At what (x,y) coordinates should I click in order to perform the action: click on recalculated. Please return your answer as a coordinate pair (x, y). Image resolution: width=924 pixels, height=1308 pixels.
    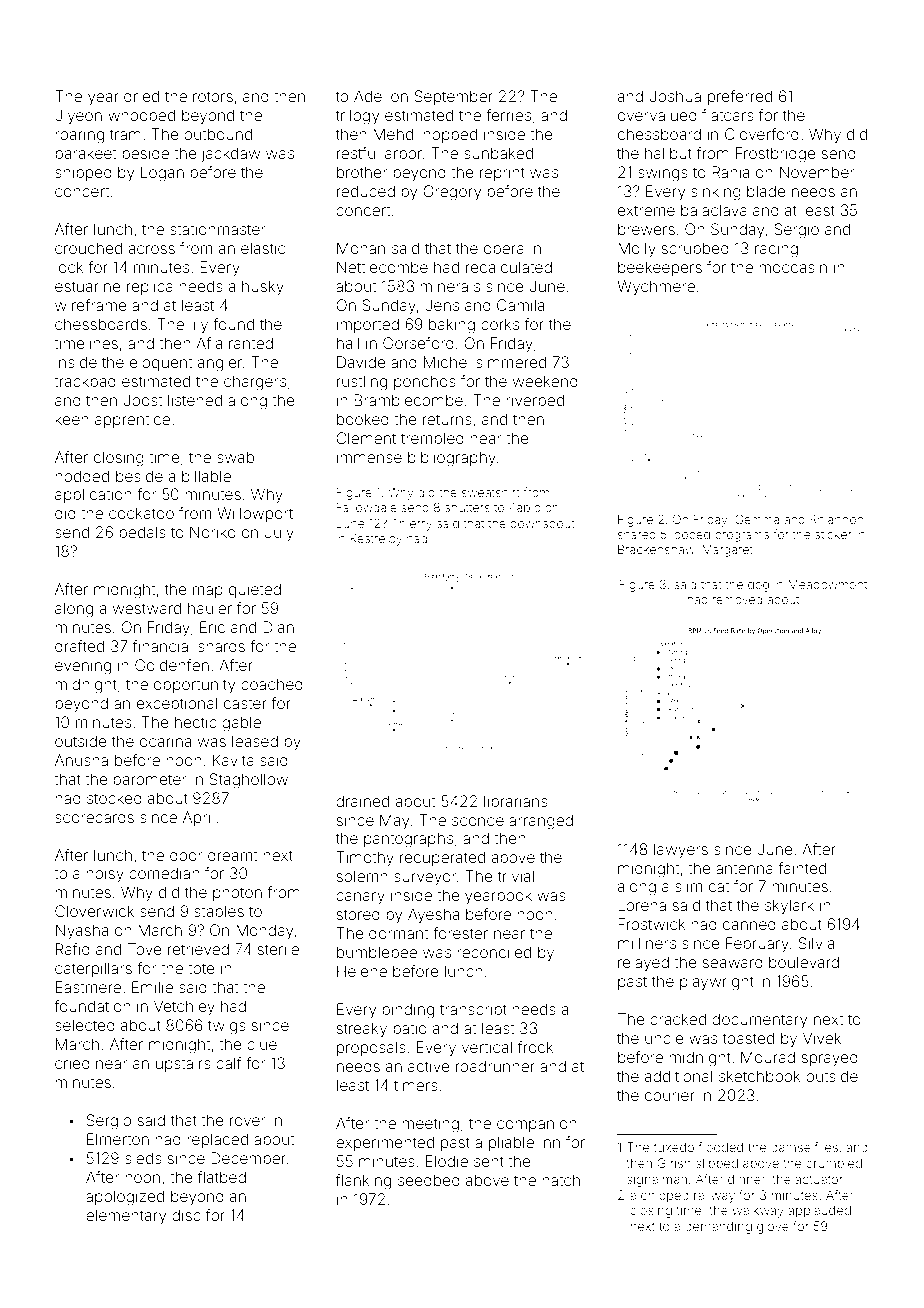
    Looking at the image, I should click on (509, 267).
